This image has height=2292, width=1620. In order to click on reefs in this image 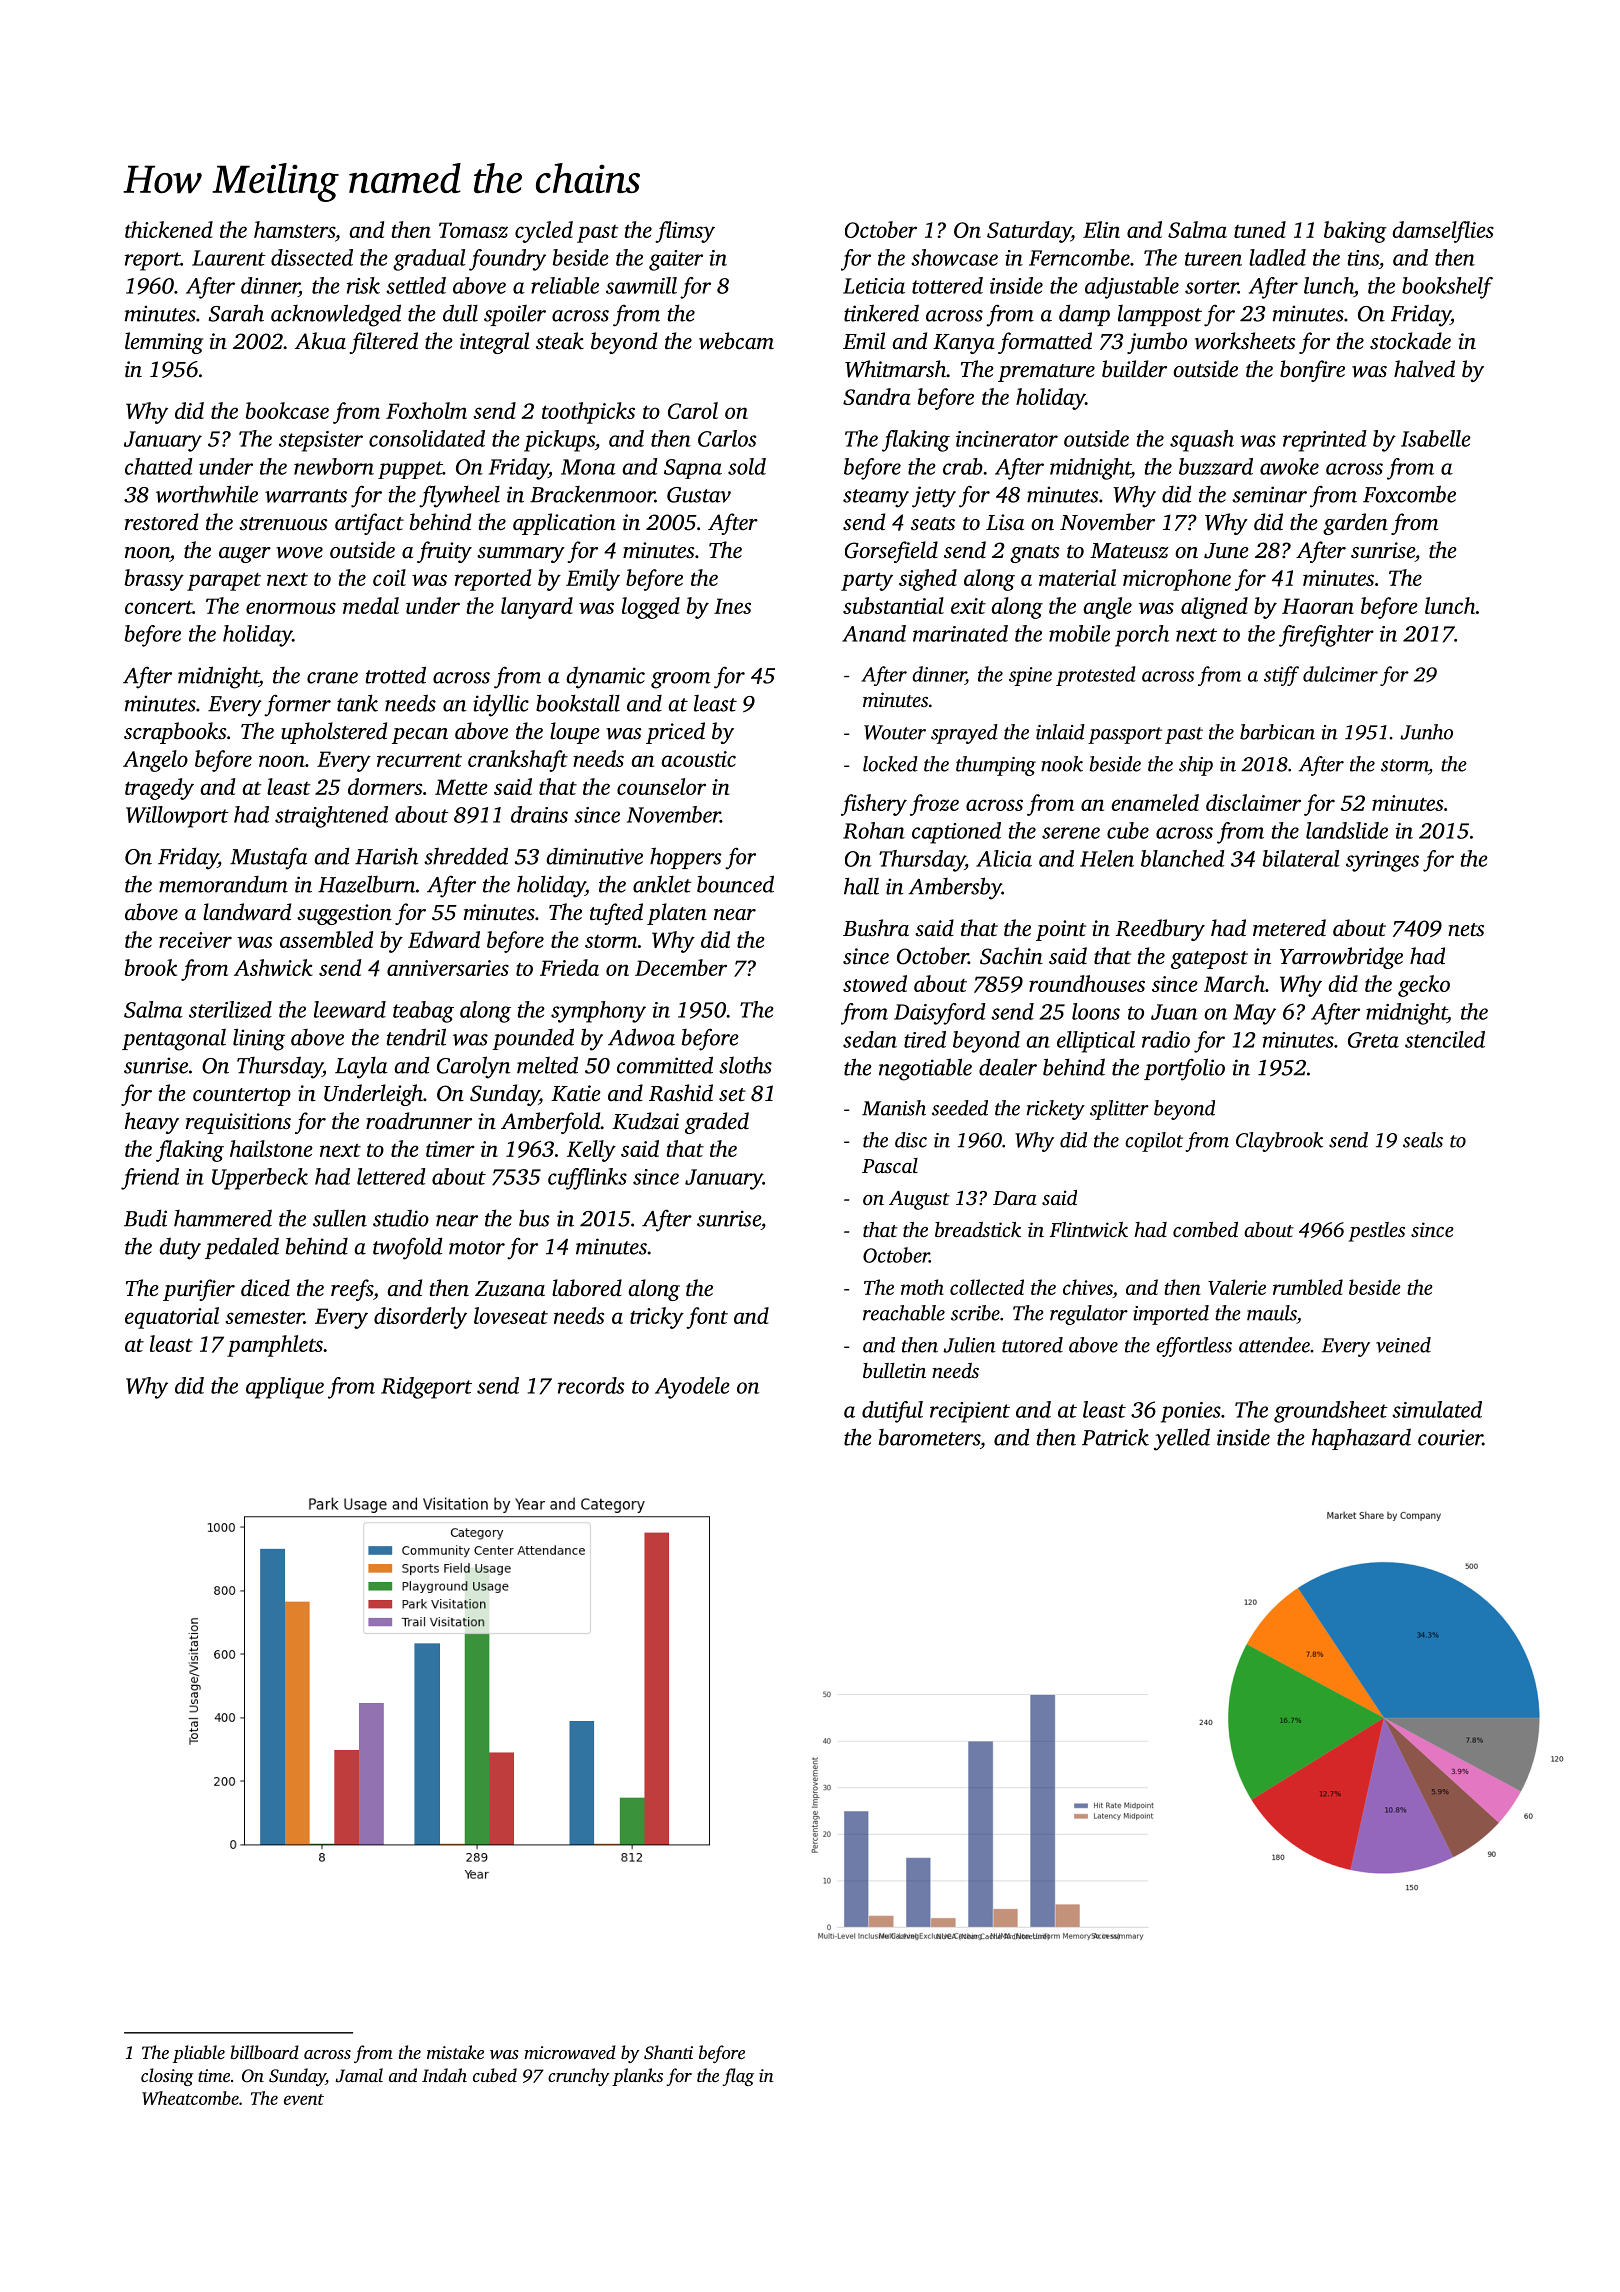, I will do `click(352, 1290)`.
